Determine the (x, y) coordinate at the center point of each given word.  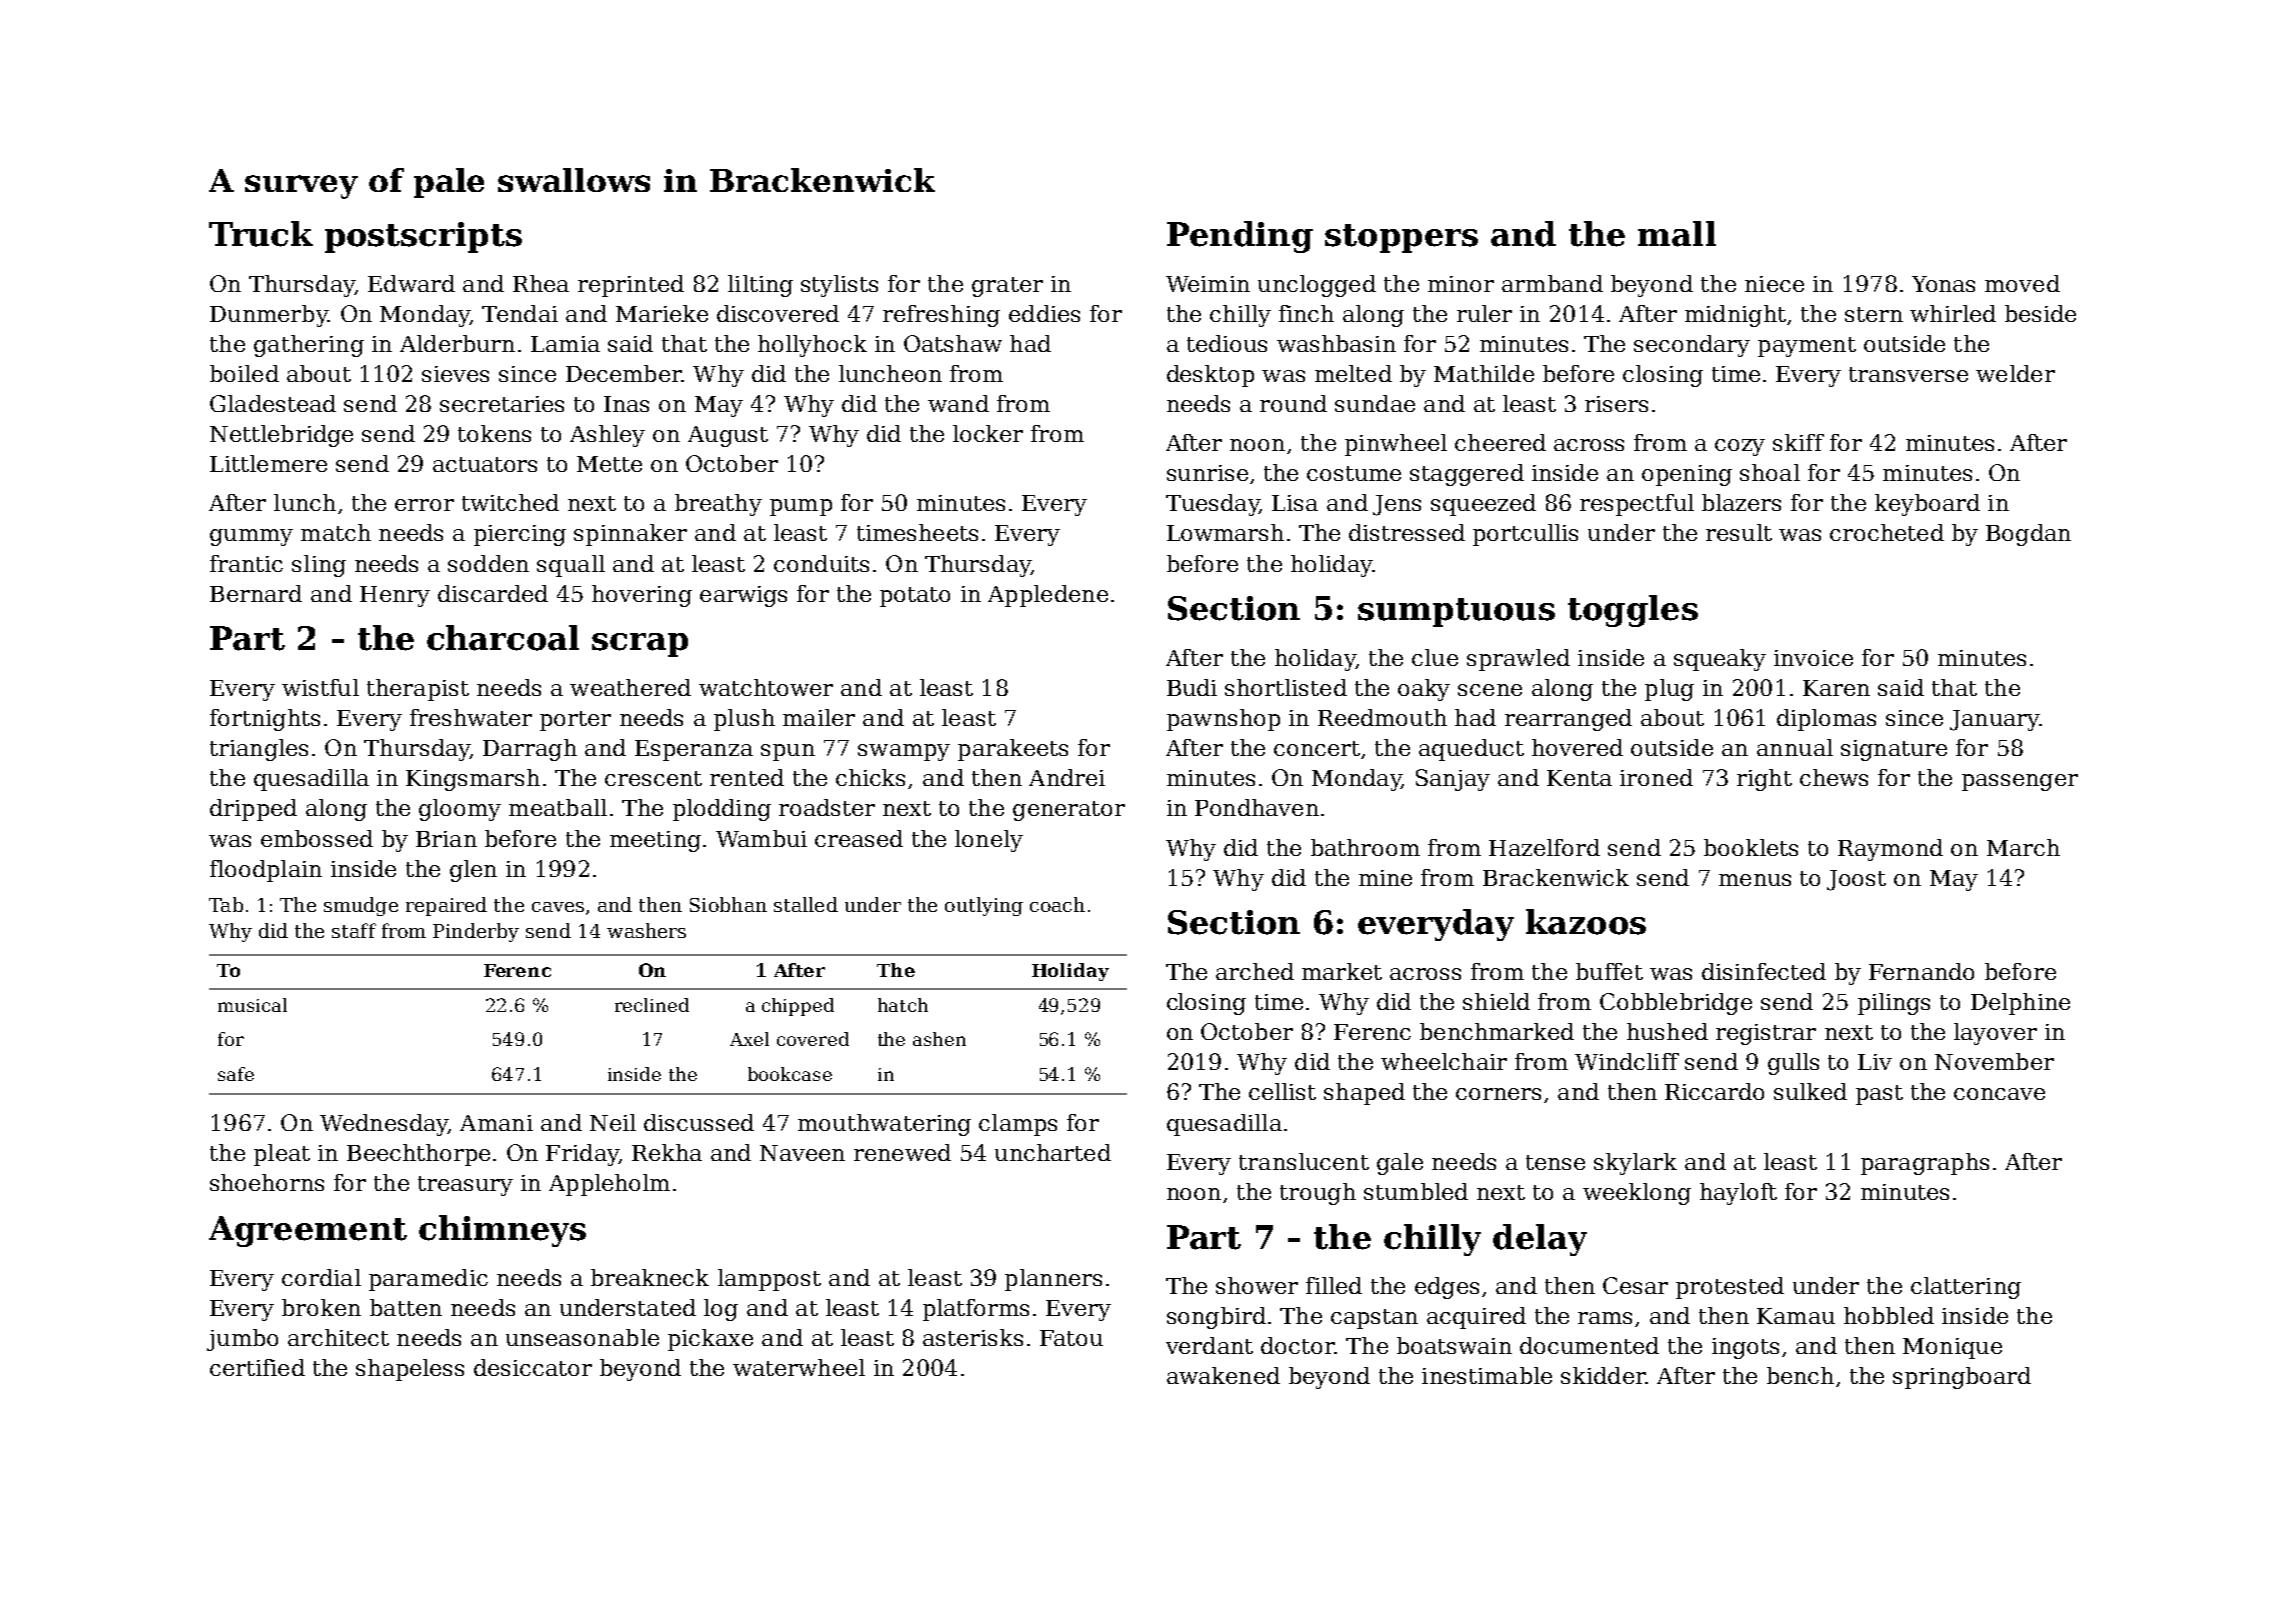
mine (1385, 878)
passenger (2020, 782)
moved (2022, 283)
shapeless (410, 1370)
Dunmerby (269, 316)
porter (575, 721)
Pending (1240, 237)
